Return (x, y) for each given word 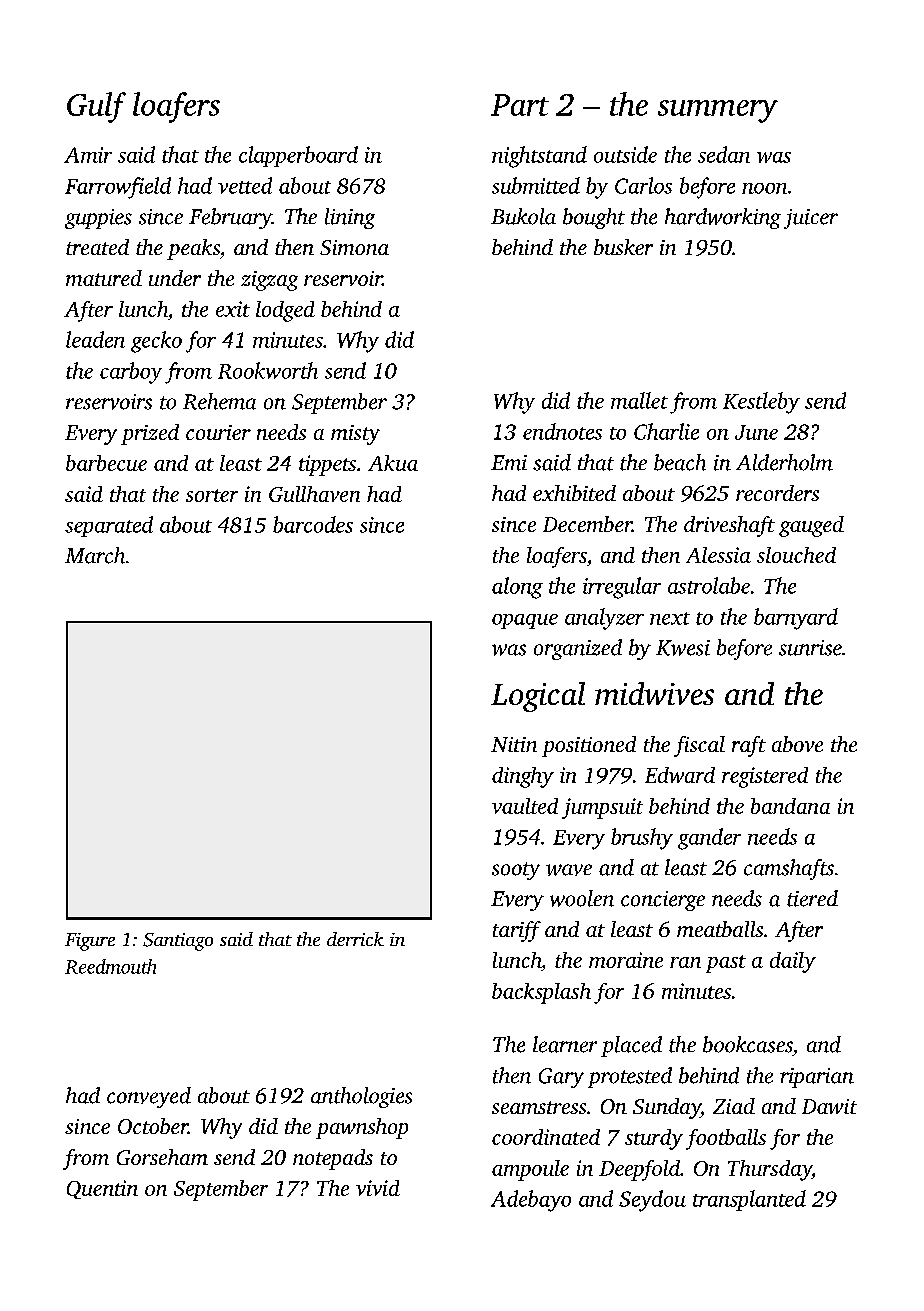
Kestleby (761, 403)
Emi (509, 463)
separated (109, 526)
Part (520, 105)
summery (718, 111)
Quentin (102, 1189)
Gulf (96, 107)
